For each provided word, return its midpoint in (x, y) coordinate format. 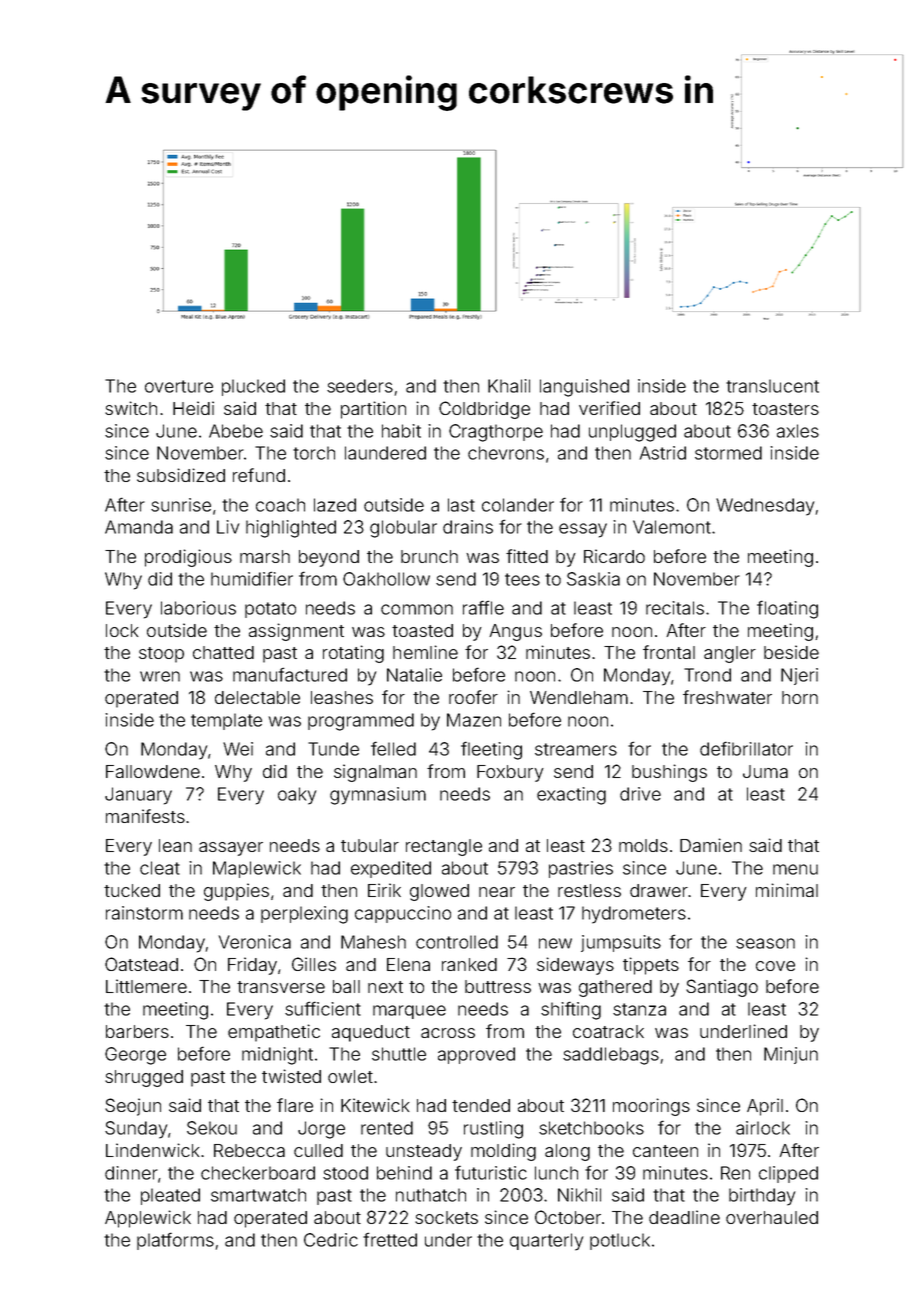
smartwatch (258, 1195)
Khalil (509, 386)
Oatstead (141, 964)
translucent (772, 386)
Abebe (236, 431)
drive (640, 794)
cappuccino (403, 914)
